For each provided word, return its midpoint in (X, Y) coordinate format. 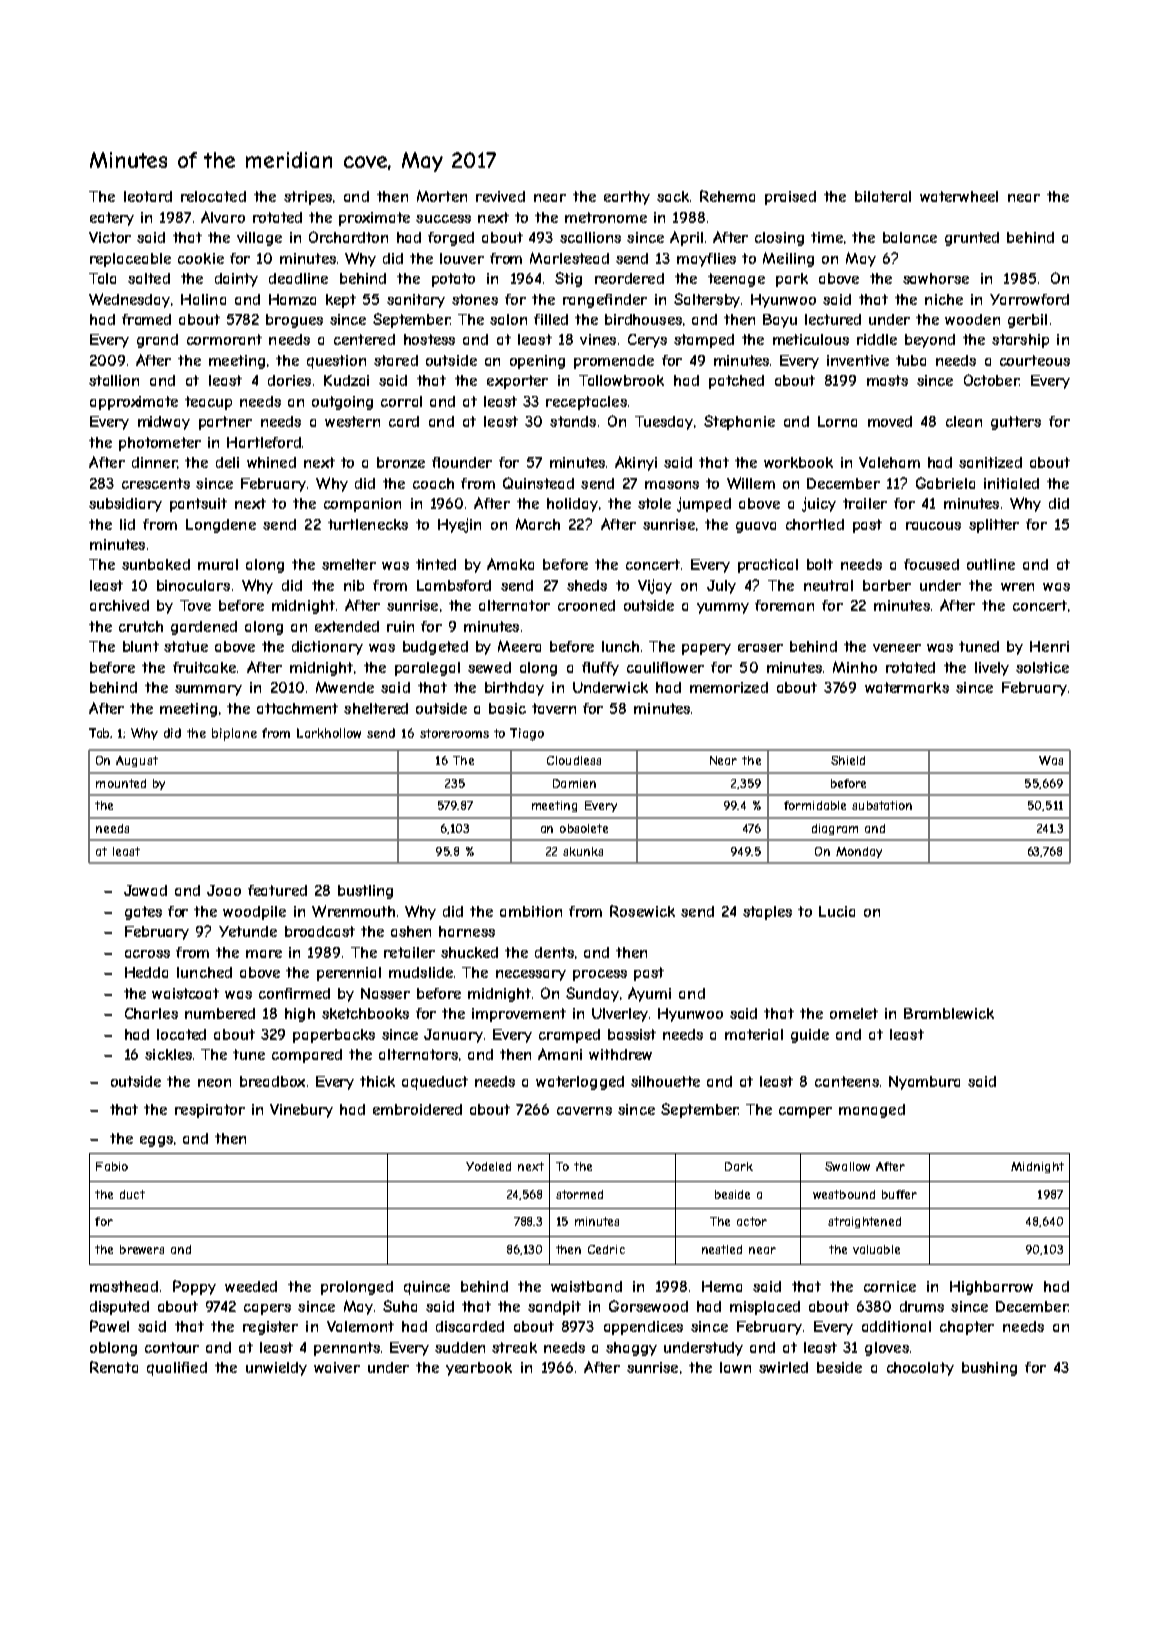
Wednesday (129, 300)
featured (277, 890)
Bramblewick (949, 1013)
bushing (989, 1369)
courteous (1035, 360)
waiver (337, 1367)
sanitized (990, 462)
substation (882, 805)
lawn (735, 1367)
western (352, 421)
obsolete (584, 828)
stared (396, 360)
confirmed (294, 993)
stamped (704, 341)
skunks (583, 851)
